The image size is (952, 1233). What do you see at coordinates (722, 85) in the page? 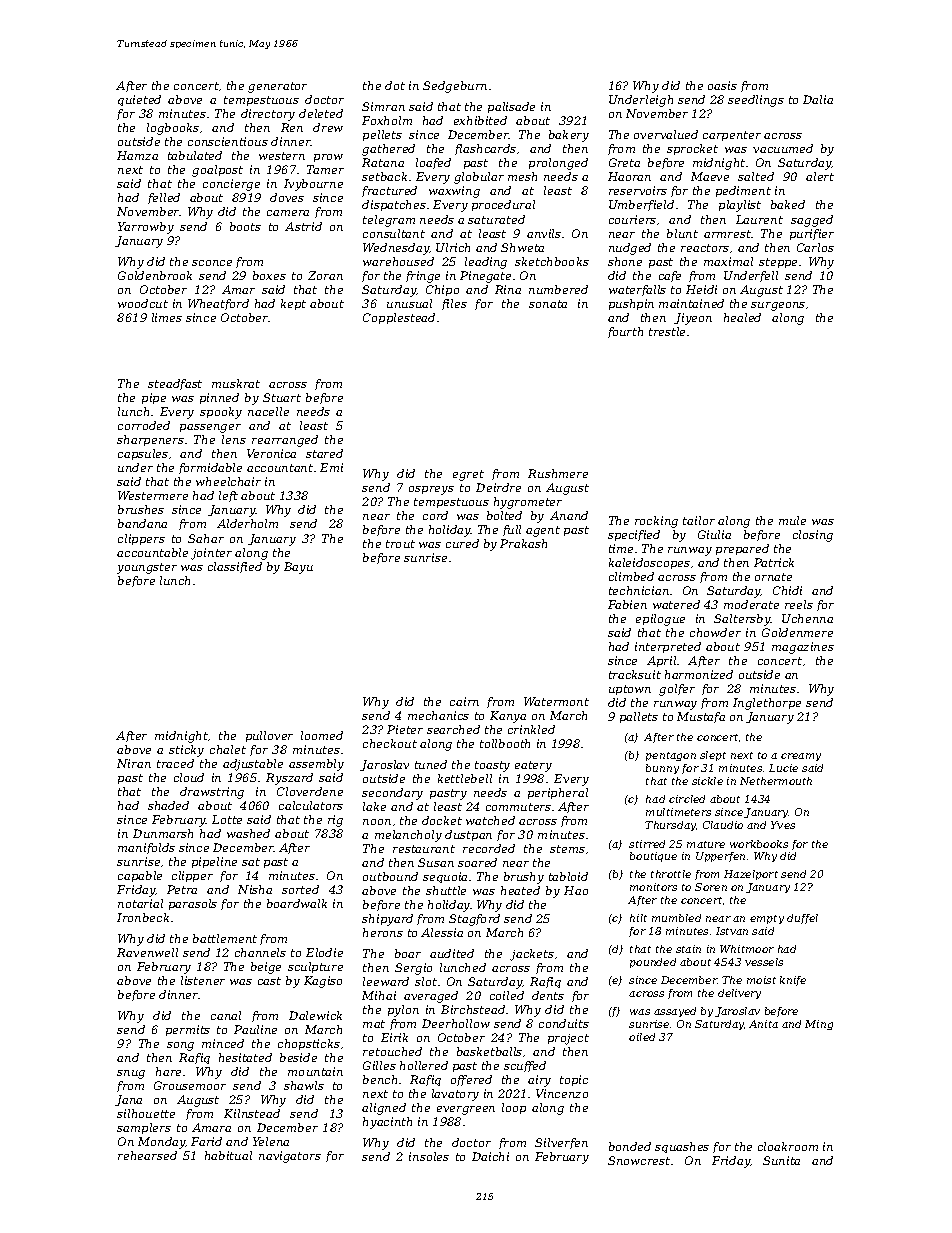
I see `oasis` at bounding box center [722, 85].
